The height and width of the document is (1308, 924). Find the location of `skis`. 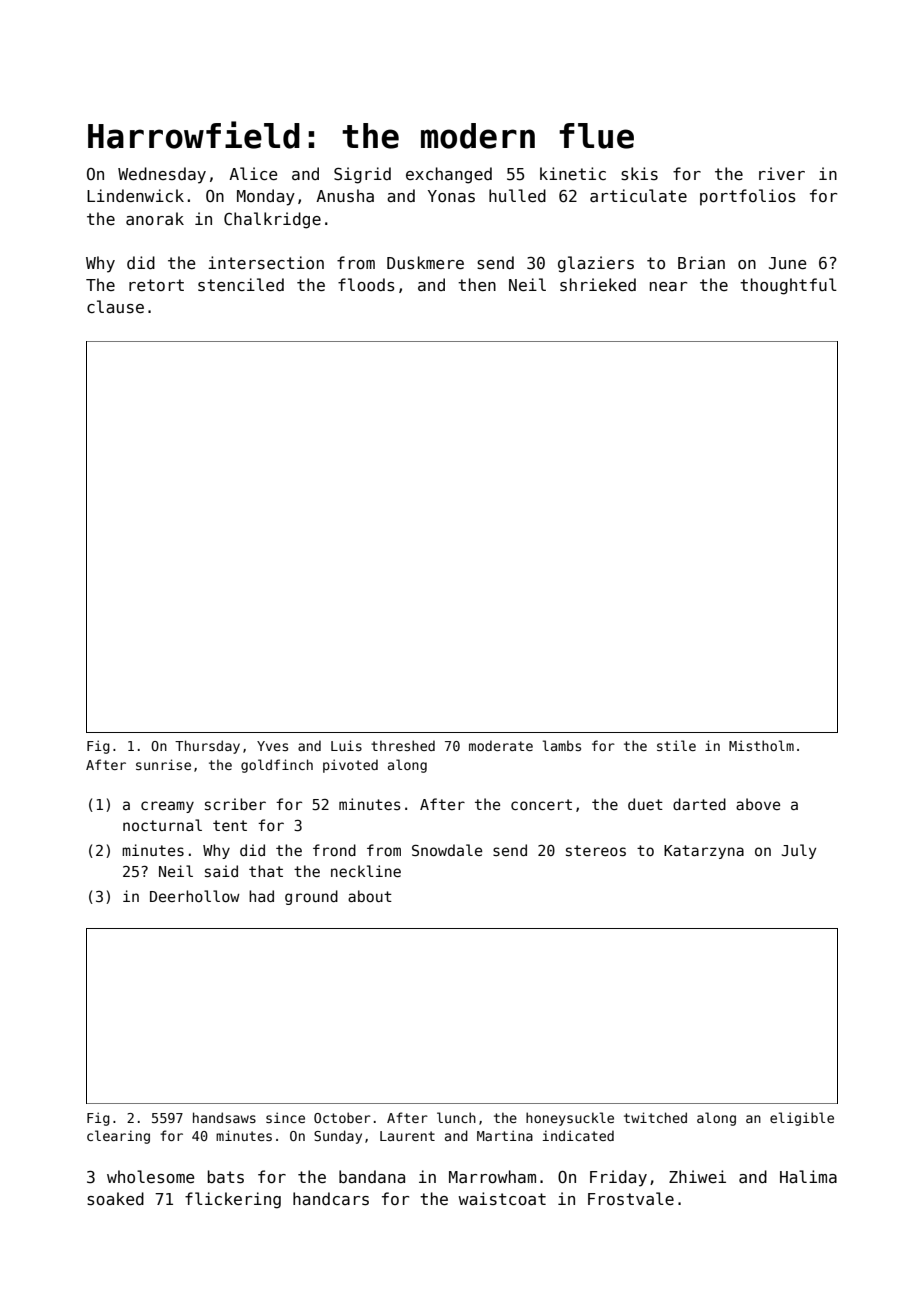

skis is located at coordinates (639, 174).
